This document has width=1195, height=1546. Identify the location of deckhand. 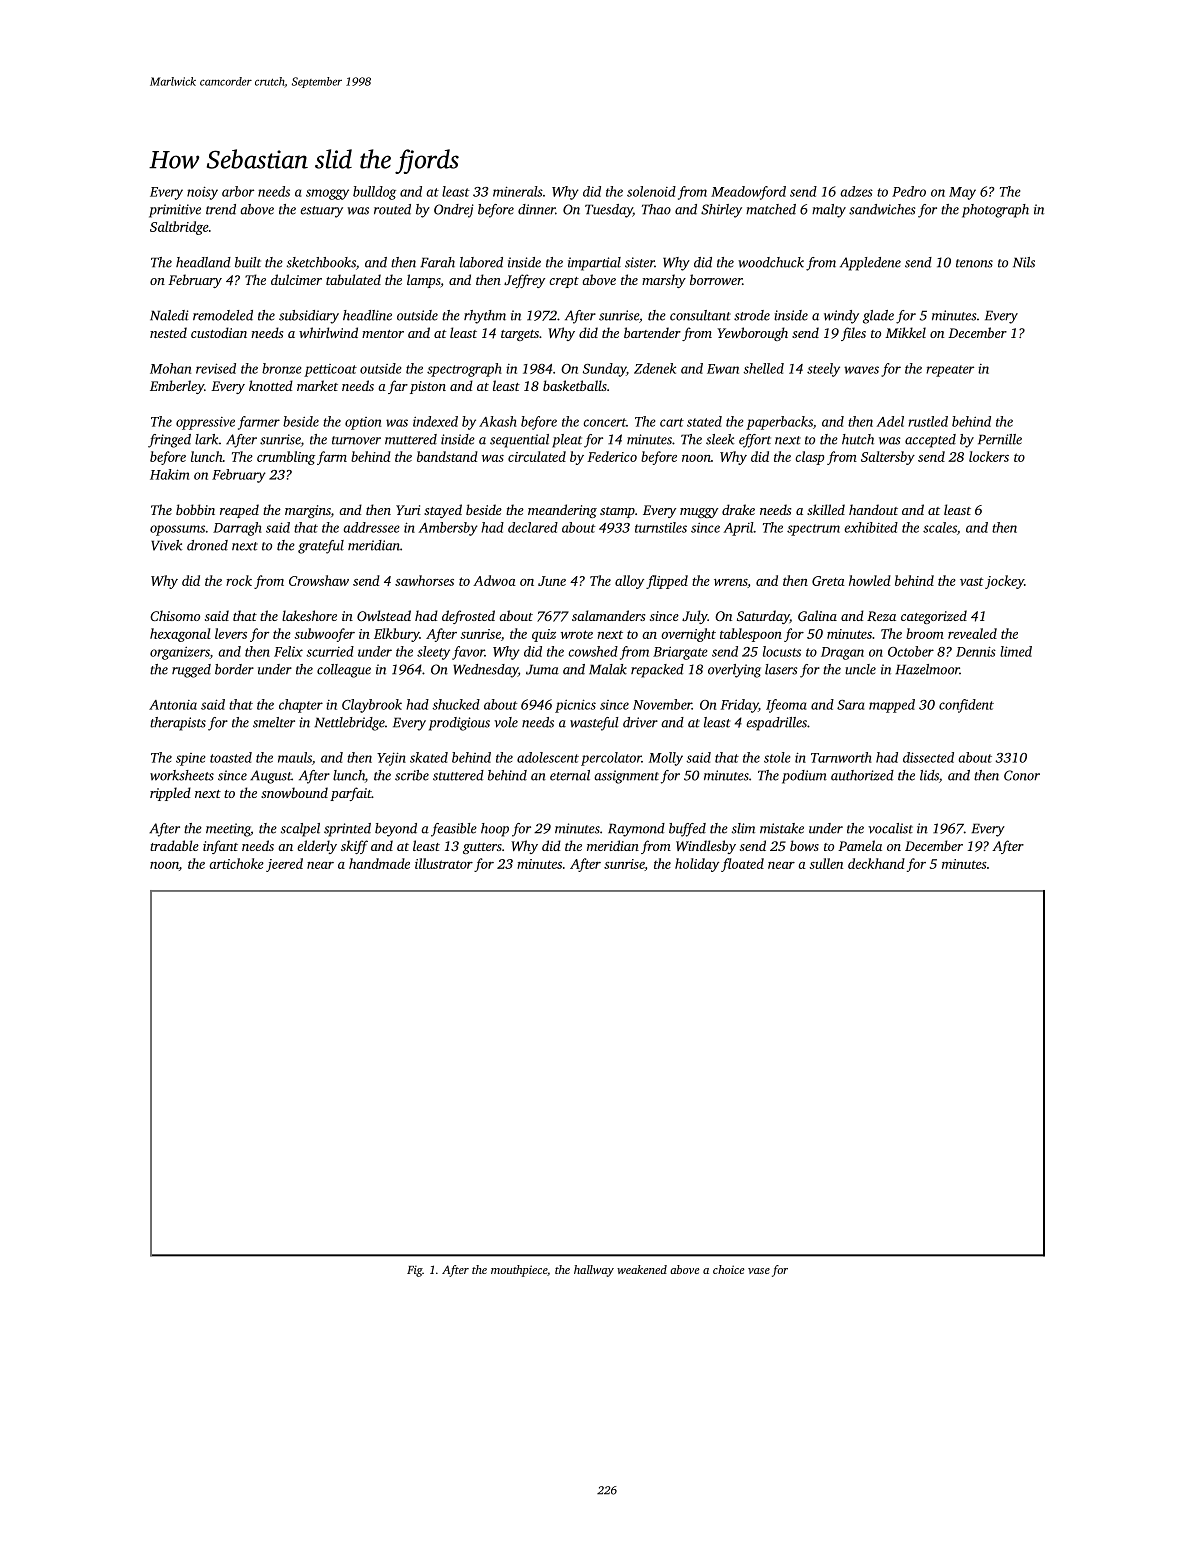
(876, 863).
